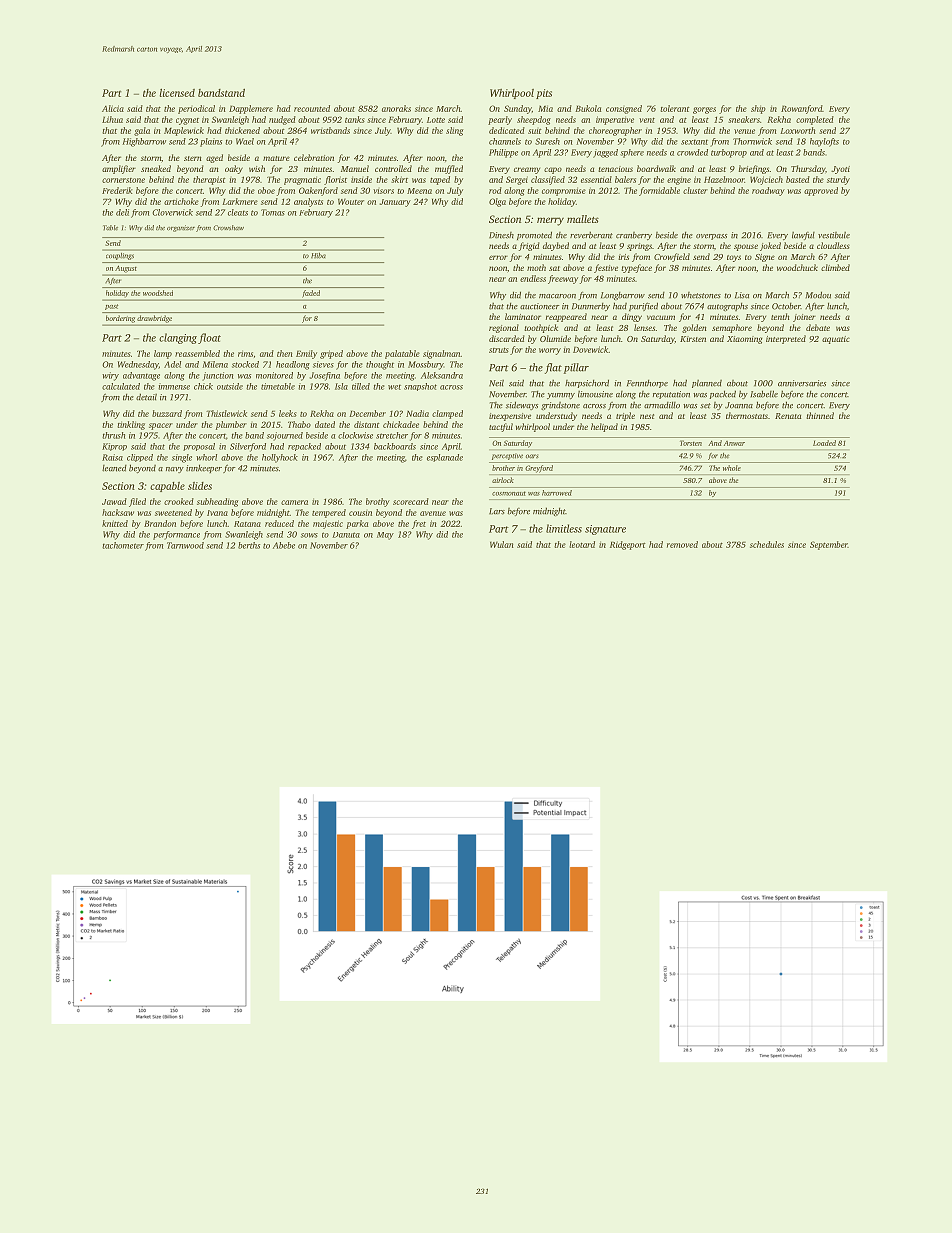 The height and width of the screenshot is (1233, 952). Describe the element at coordinates (284, 545) in the screenshot. I see `Abebe` at that location.
